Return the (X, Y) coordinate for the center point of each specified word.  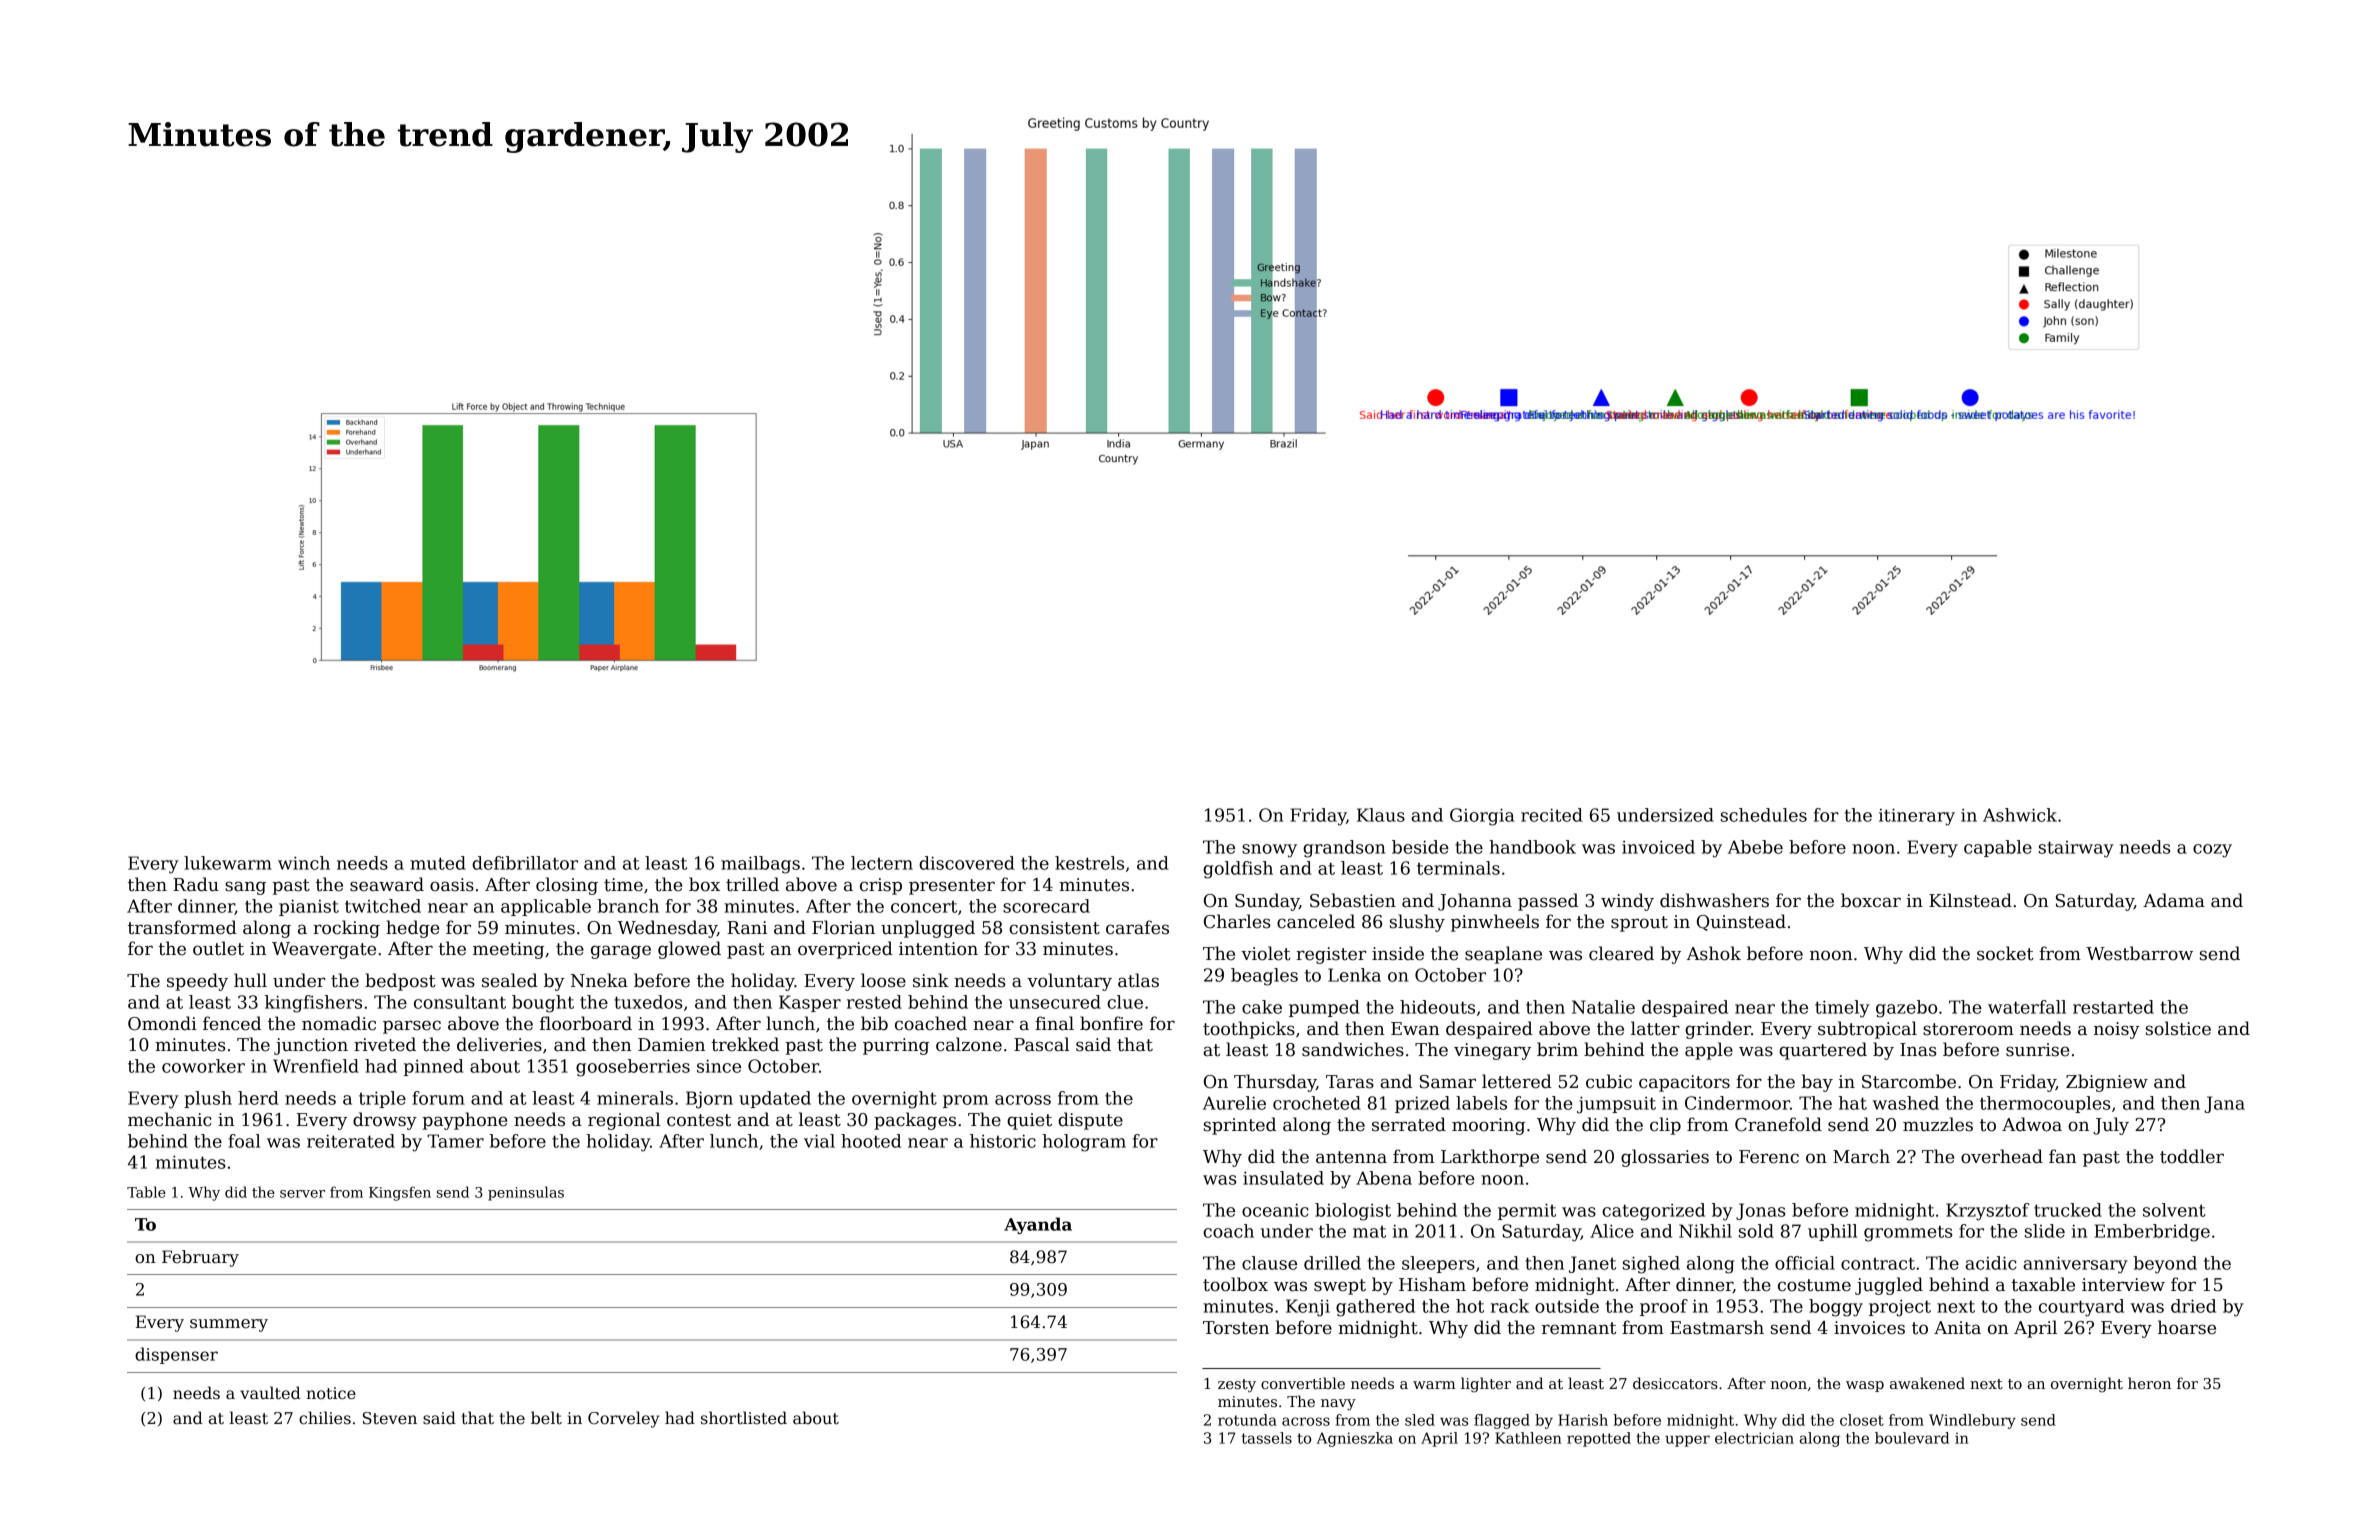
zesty (1237, 1386)
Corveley (624, 1419)
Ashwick (2020, 815)
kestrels (1089, 863)
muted (438, 863)
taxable (2043, 1284)
